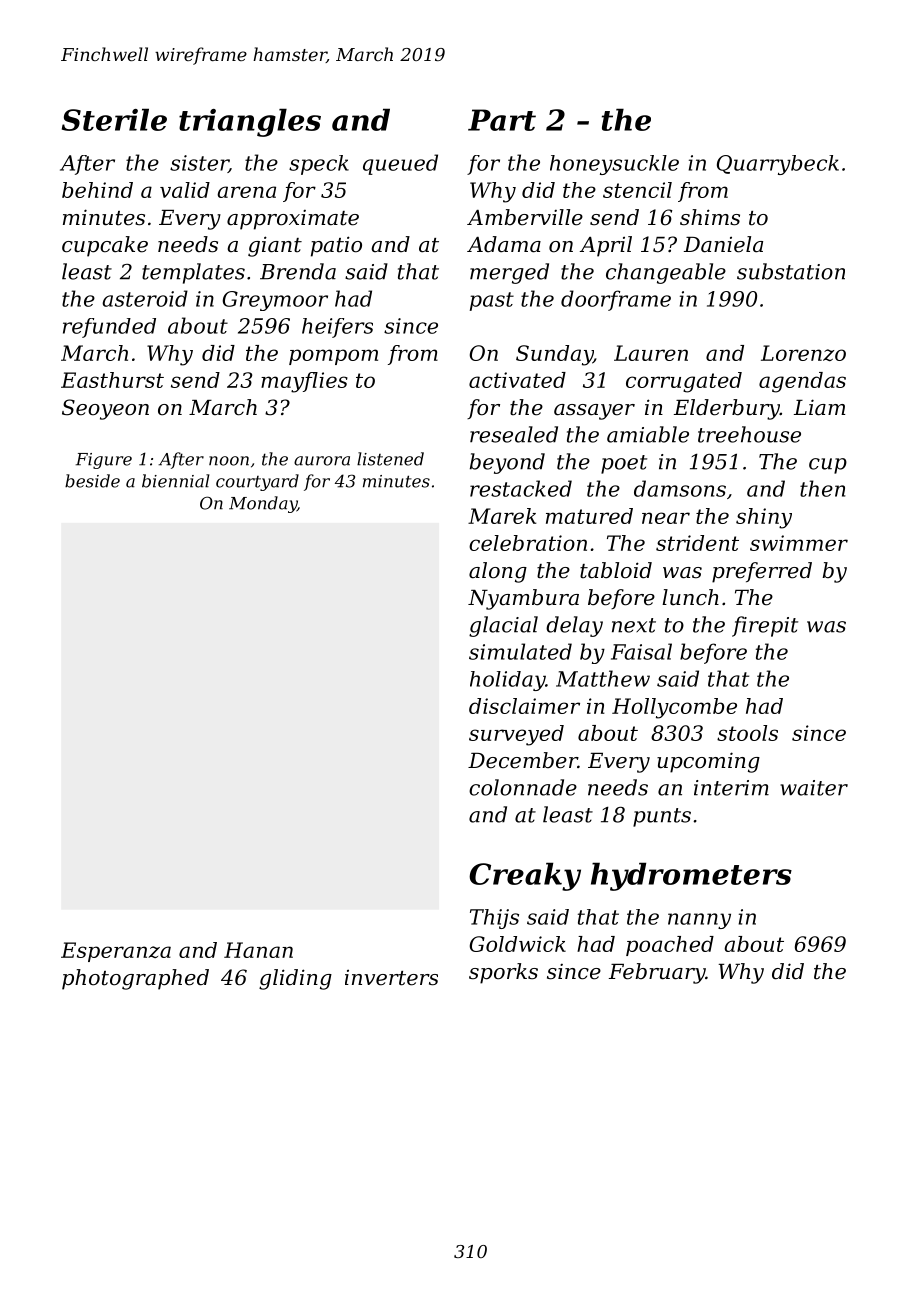  I want to click on Part, so click(502, 120).
